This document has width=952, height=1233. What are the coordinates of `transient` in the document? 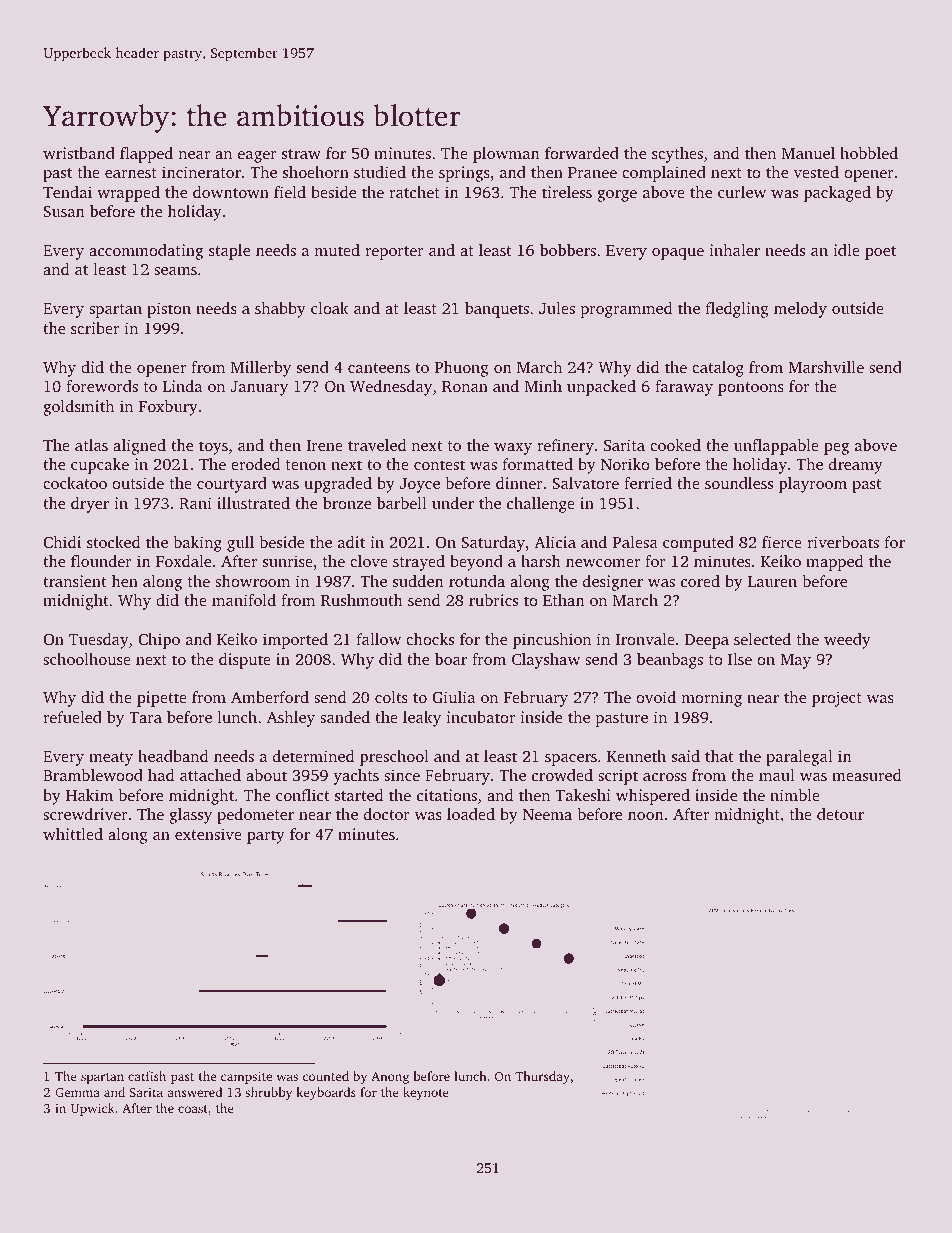 It's located at (75, 581).
